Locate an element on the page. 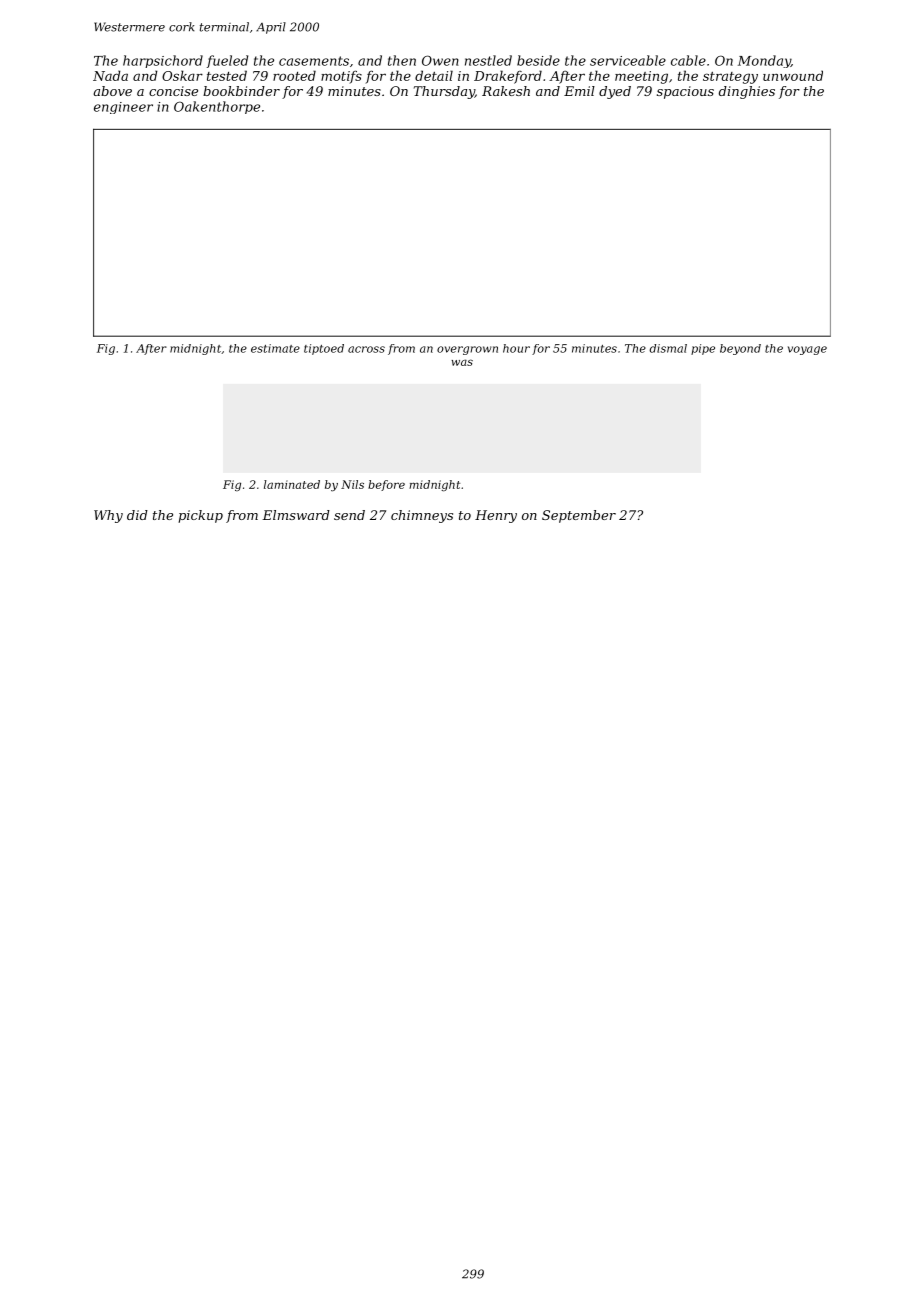 This page has width=924, height=1308. harpsichord is located at coordinates (163, 61).
